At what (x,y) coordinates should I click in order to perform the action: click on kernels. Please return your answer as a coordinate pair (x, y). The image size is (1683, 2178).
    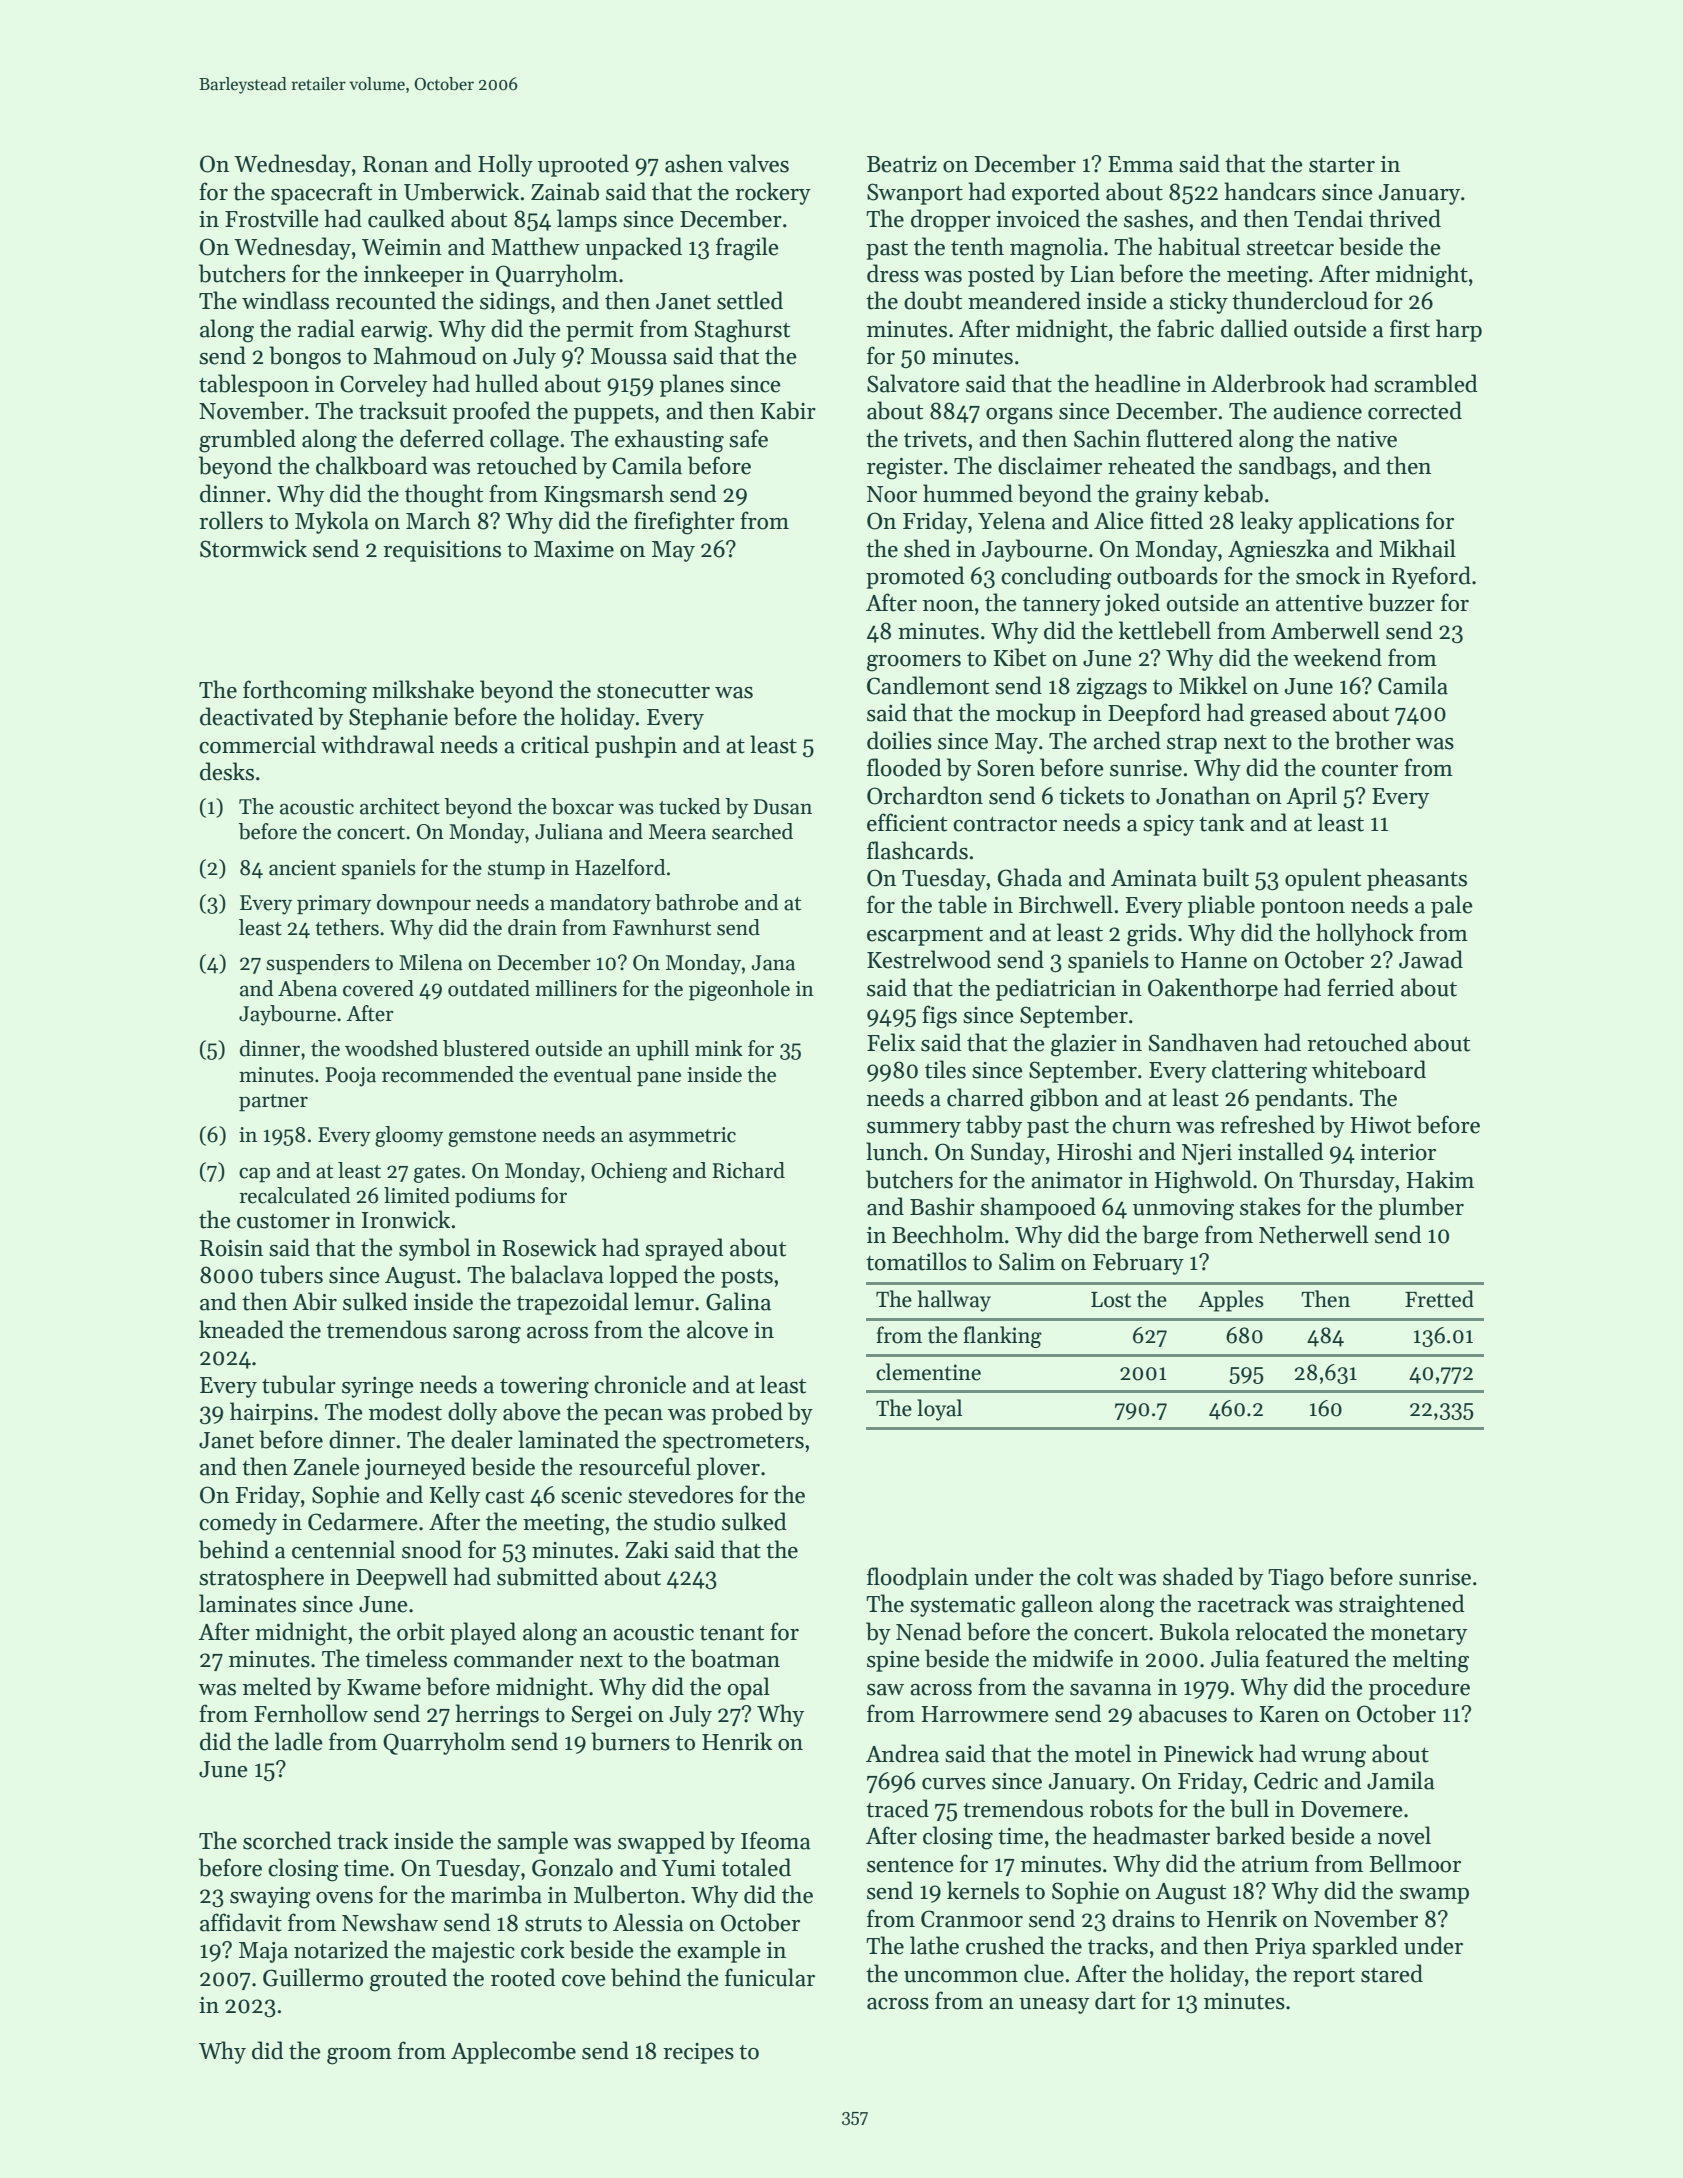
    Looking at the image, I should click on (983, 1890).
